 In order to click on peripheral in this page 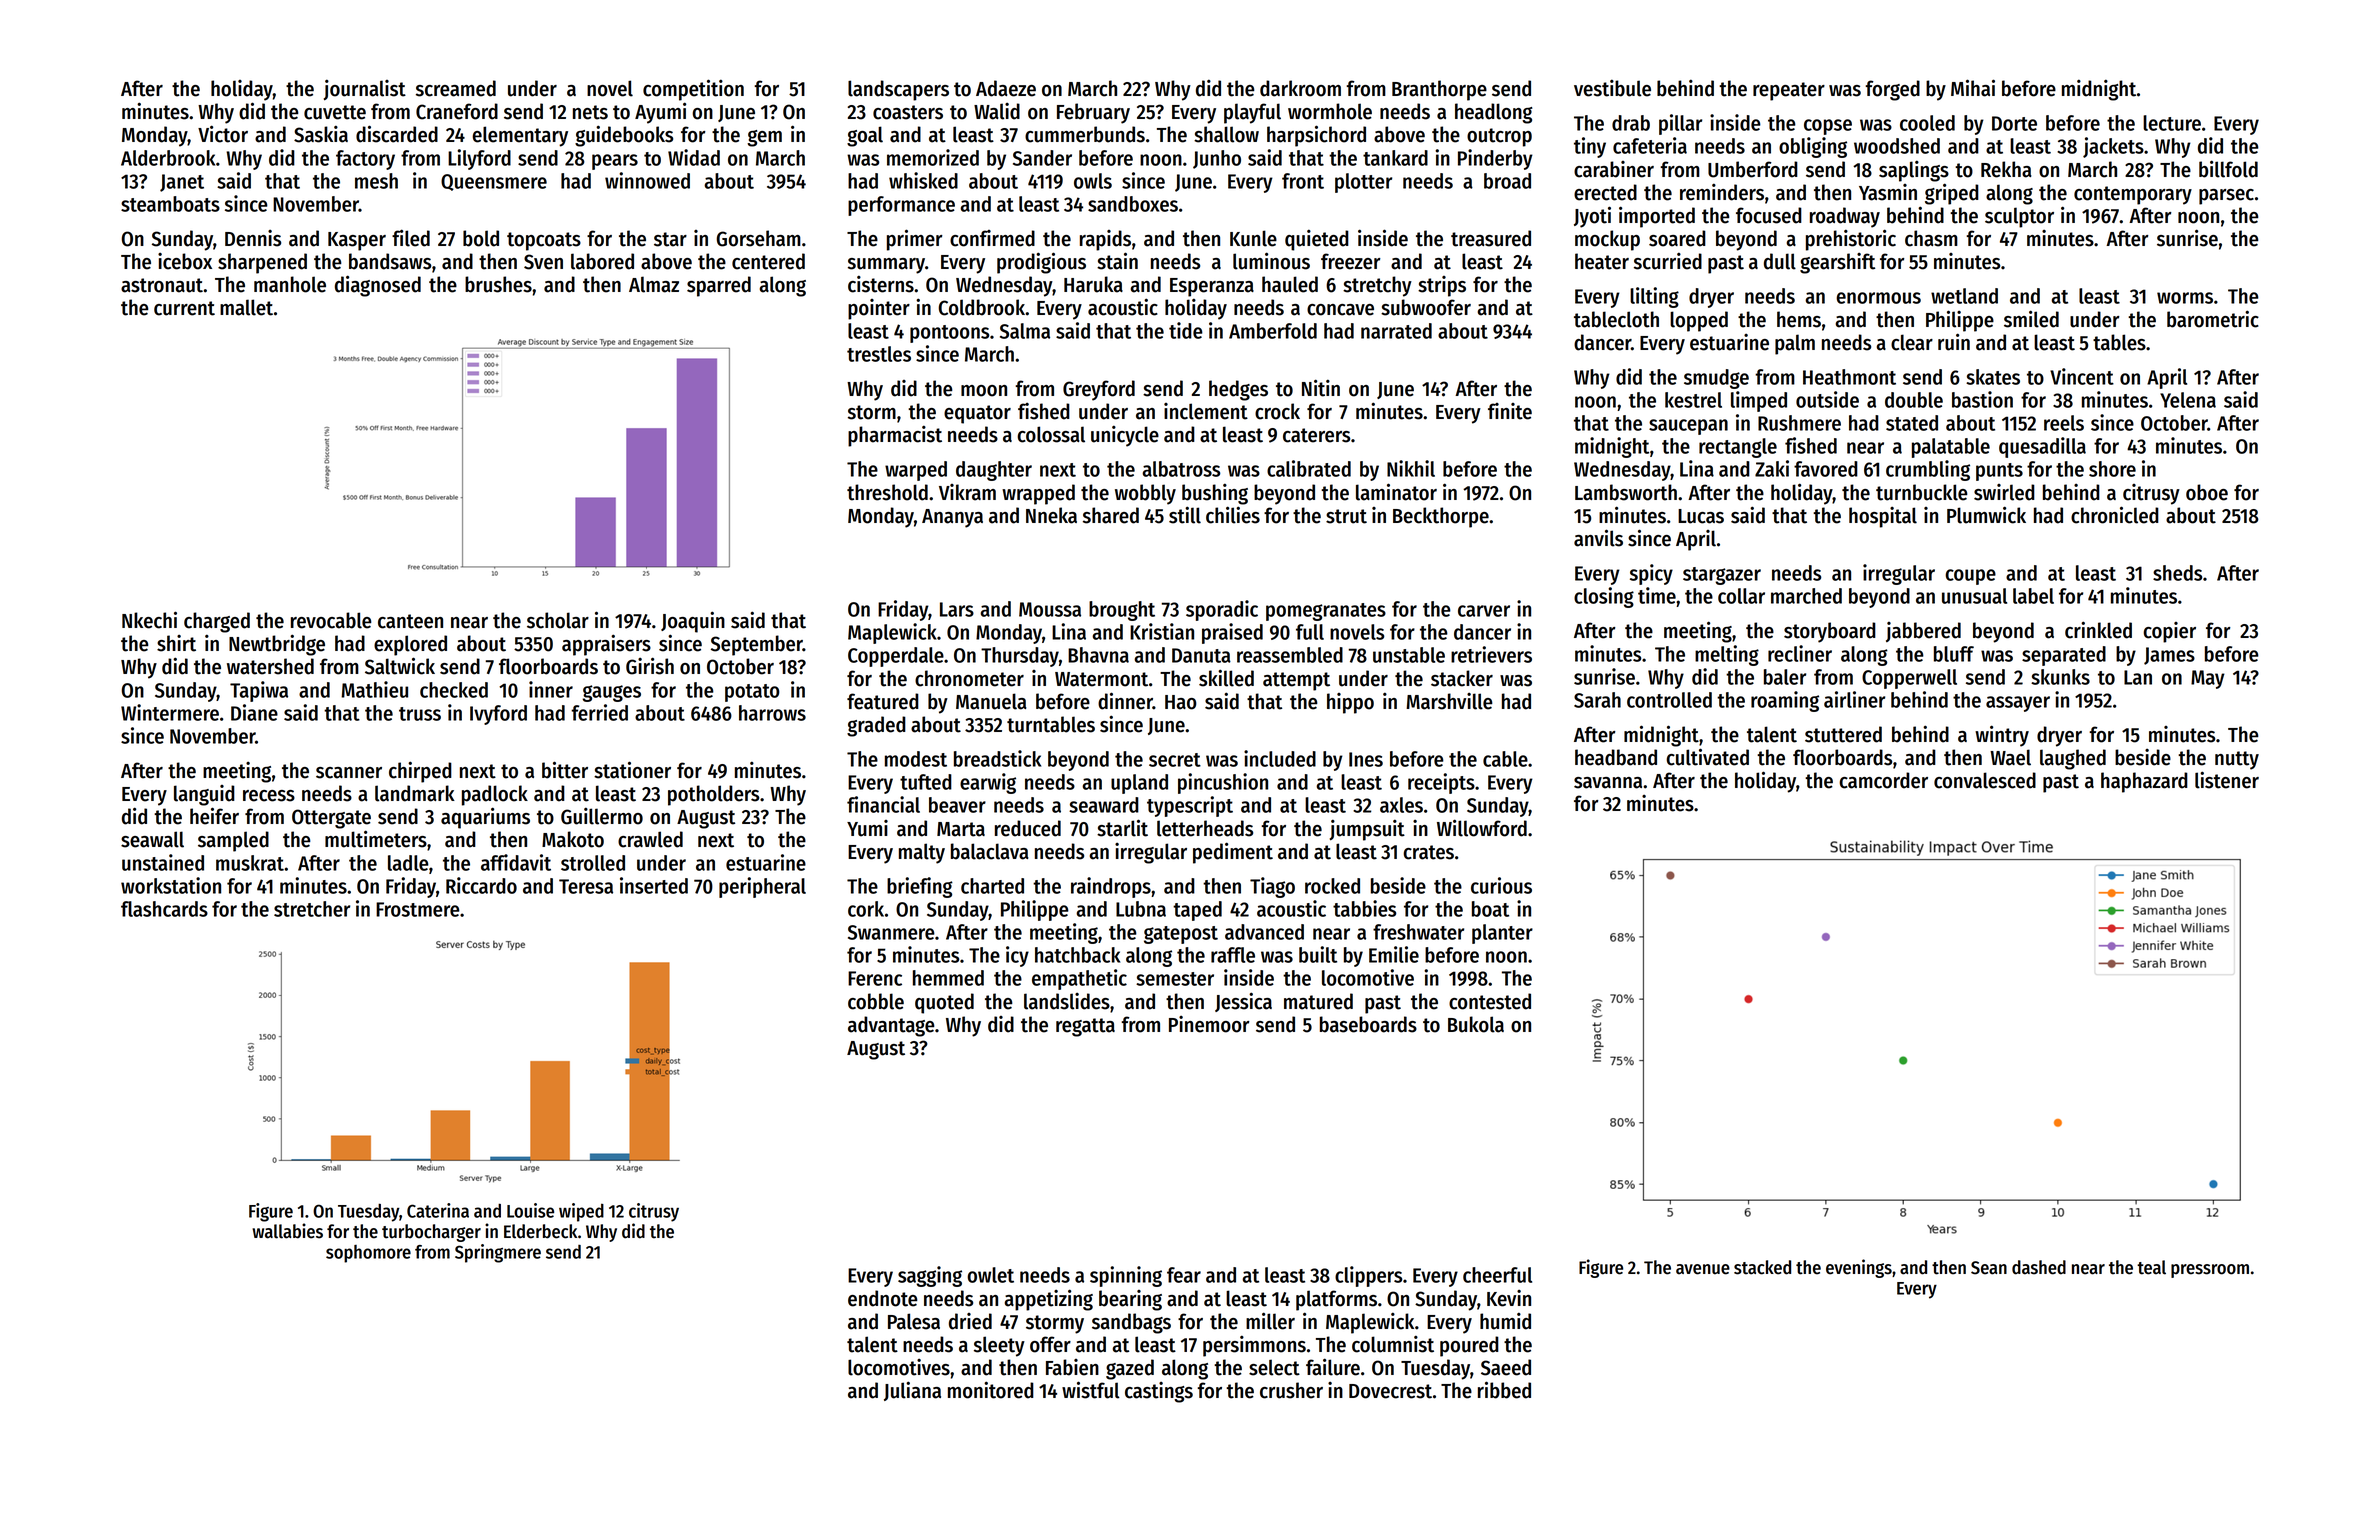, I will do `click(762, 887)`.
